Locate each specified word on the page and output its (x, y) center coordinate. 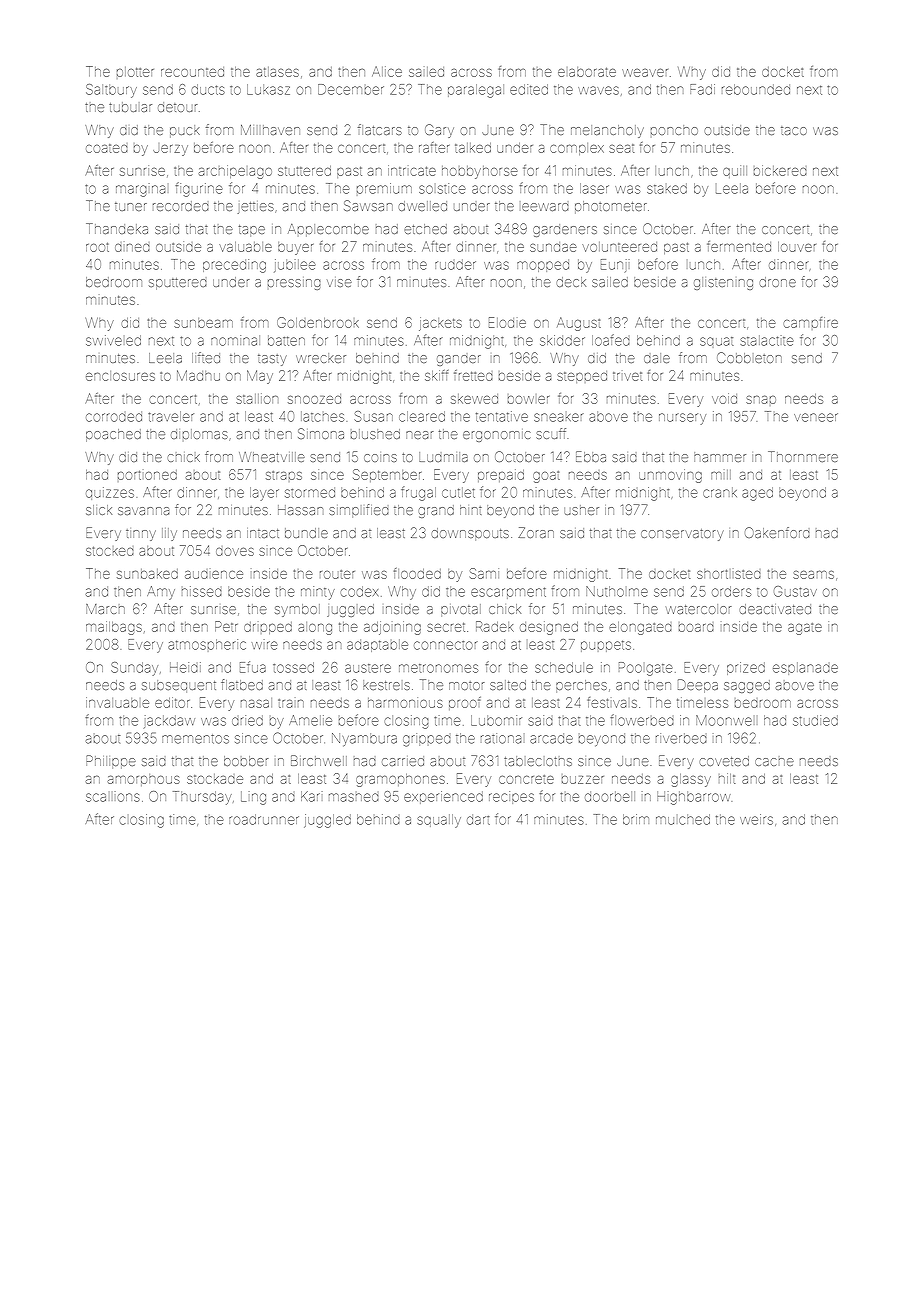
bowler (528, 400)
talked (473, 148)
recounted (192, 72)
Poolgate (646, 669)
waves (598, 90)
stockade (215, 779)
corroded (114, 417)
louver (797, 247)
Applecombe (328, 230)
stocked (110, 551)
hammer (720, 457)
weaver (645, 73)
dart (478, 820)
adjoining (392, 628)
